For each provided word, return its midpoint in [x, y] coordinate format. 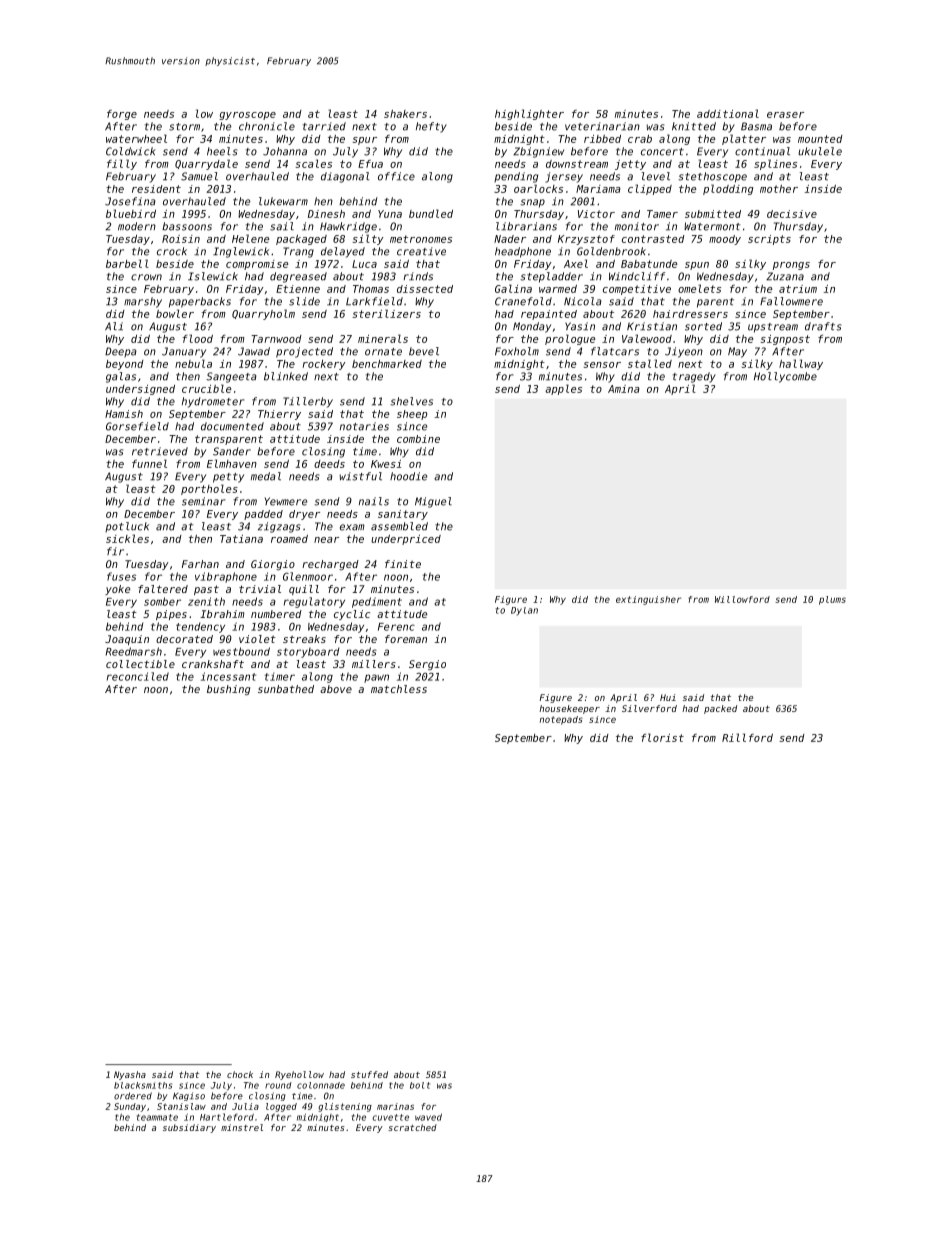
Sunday [130, 1107]
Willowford [742, 599]
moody [725, 240]
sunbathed [286, 689]
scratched [412, 1127]
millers [374, 664]
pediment [377, 602]
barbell [127, 263]
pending [516, 177]
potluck [127, 527]
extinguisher [649, 600]
